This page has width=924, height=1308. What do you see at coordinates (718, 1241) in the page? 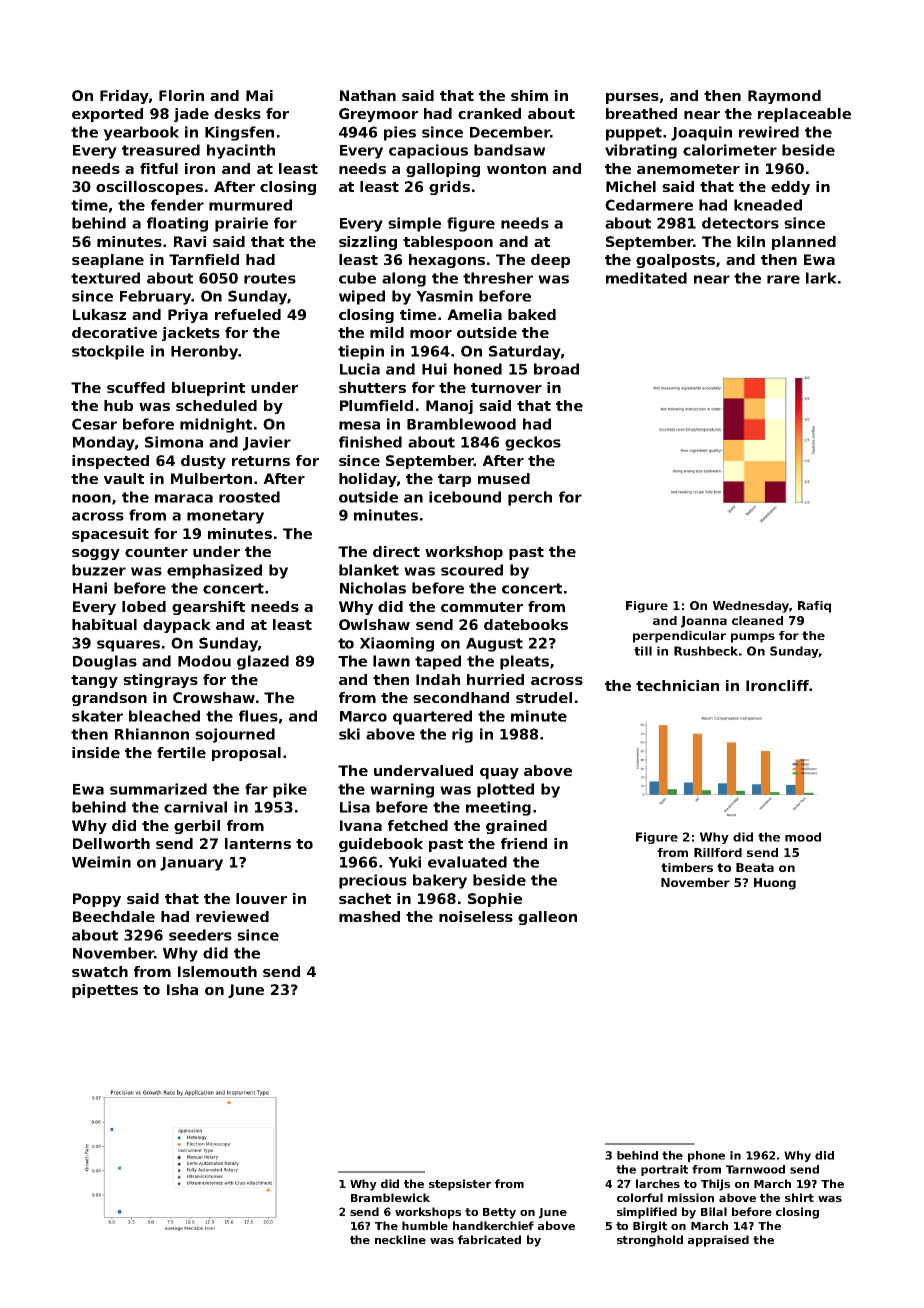
I see `appraised` at bounding box center [718, 1241].
